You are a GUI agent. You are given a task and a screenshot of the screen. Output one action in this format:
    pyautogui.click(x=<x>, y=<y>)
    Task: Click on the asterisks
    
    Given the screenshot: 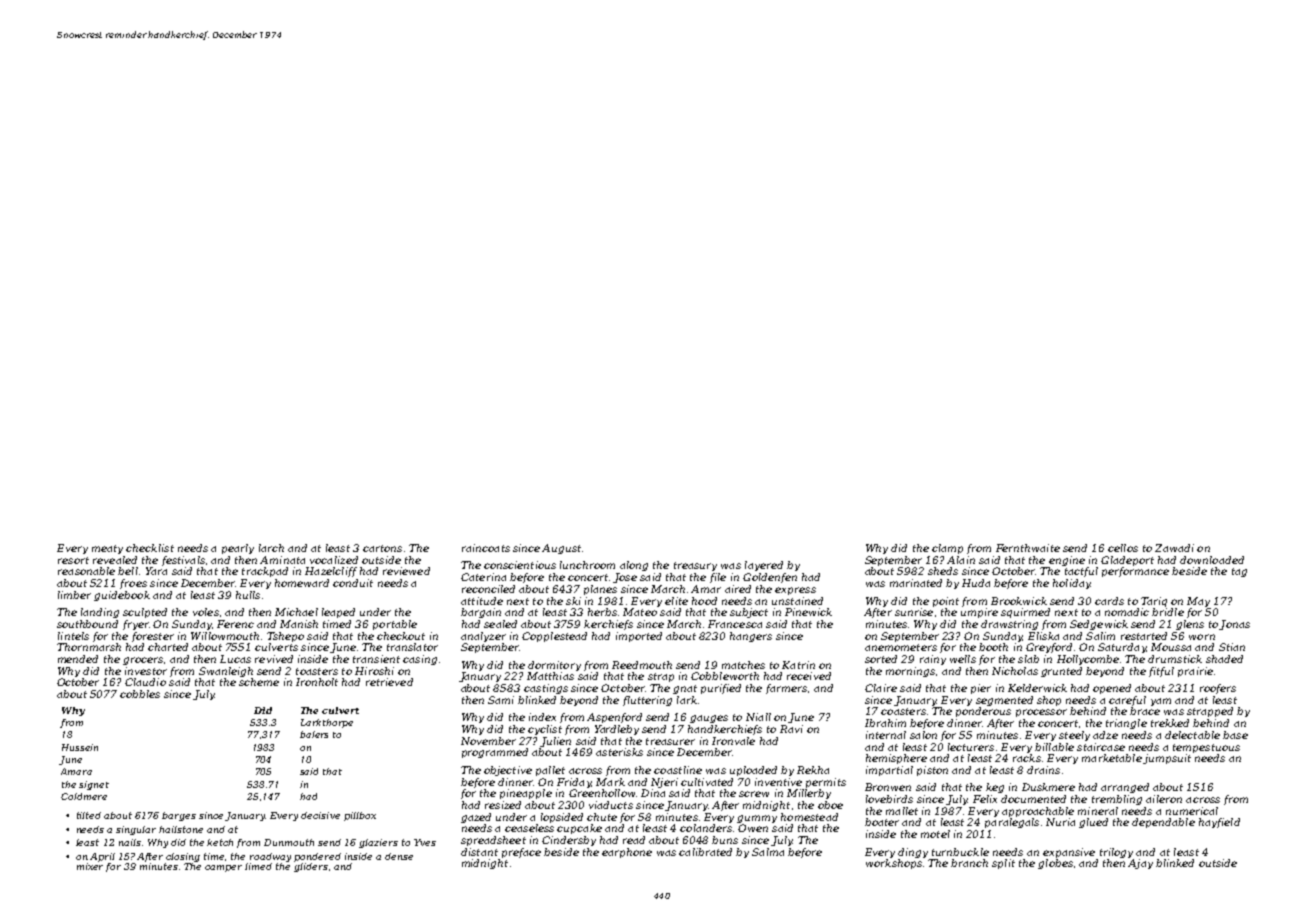 What is the action you would take?
    pyautogui.click(x=619, y=752)
